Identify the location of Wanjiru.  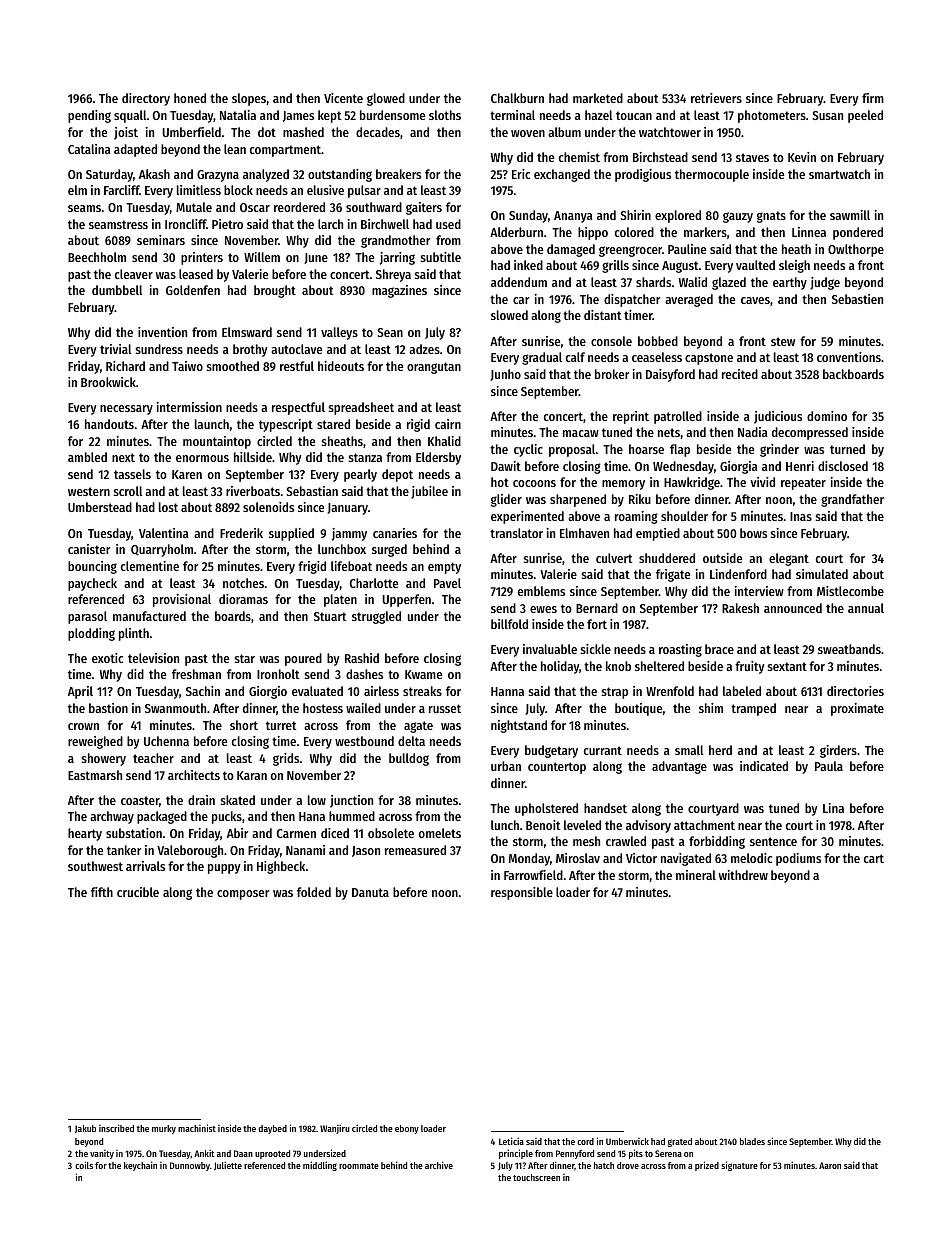
(335, 1129).
